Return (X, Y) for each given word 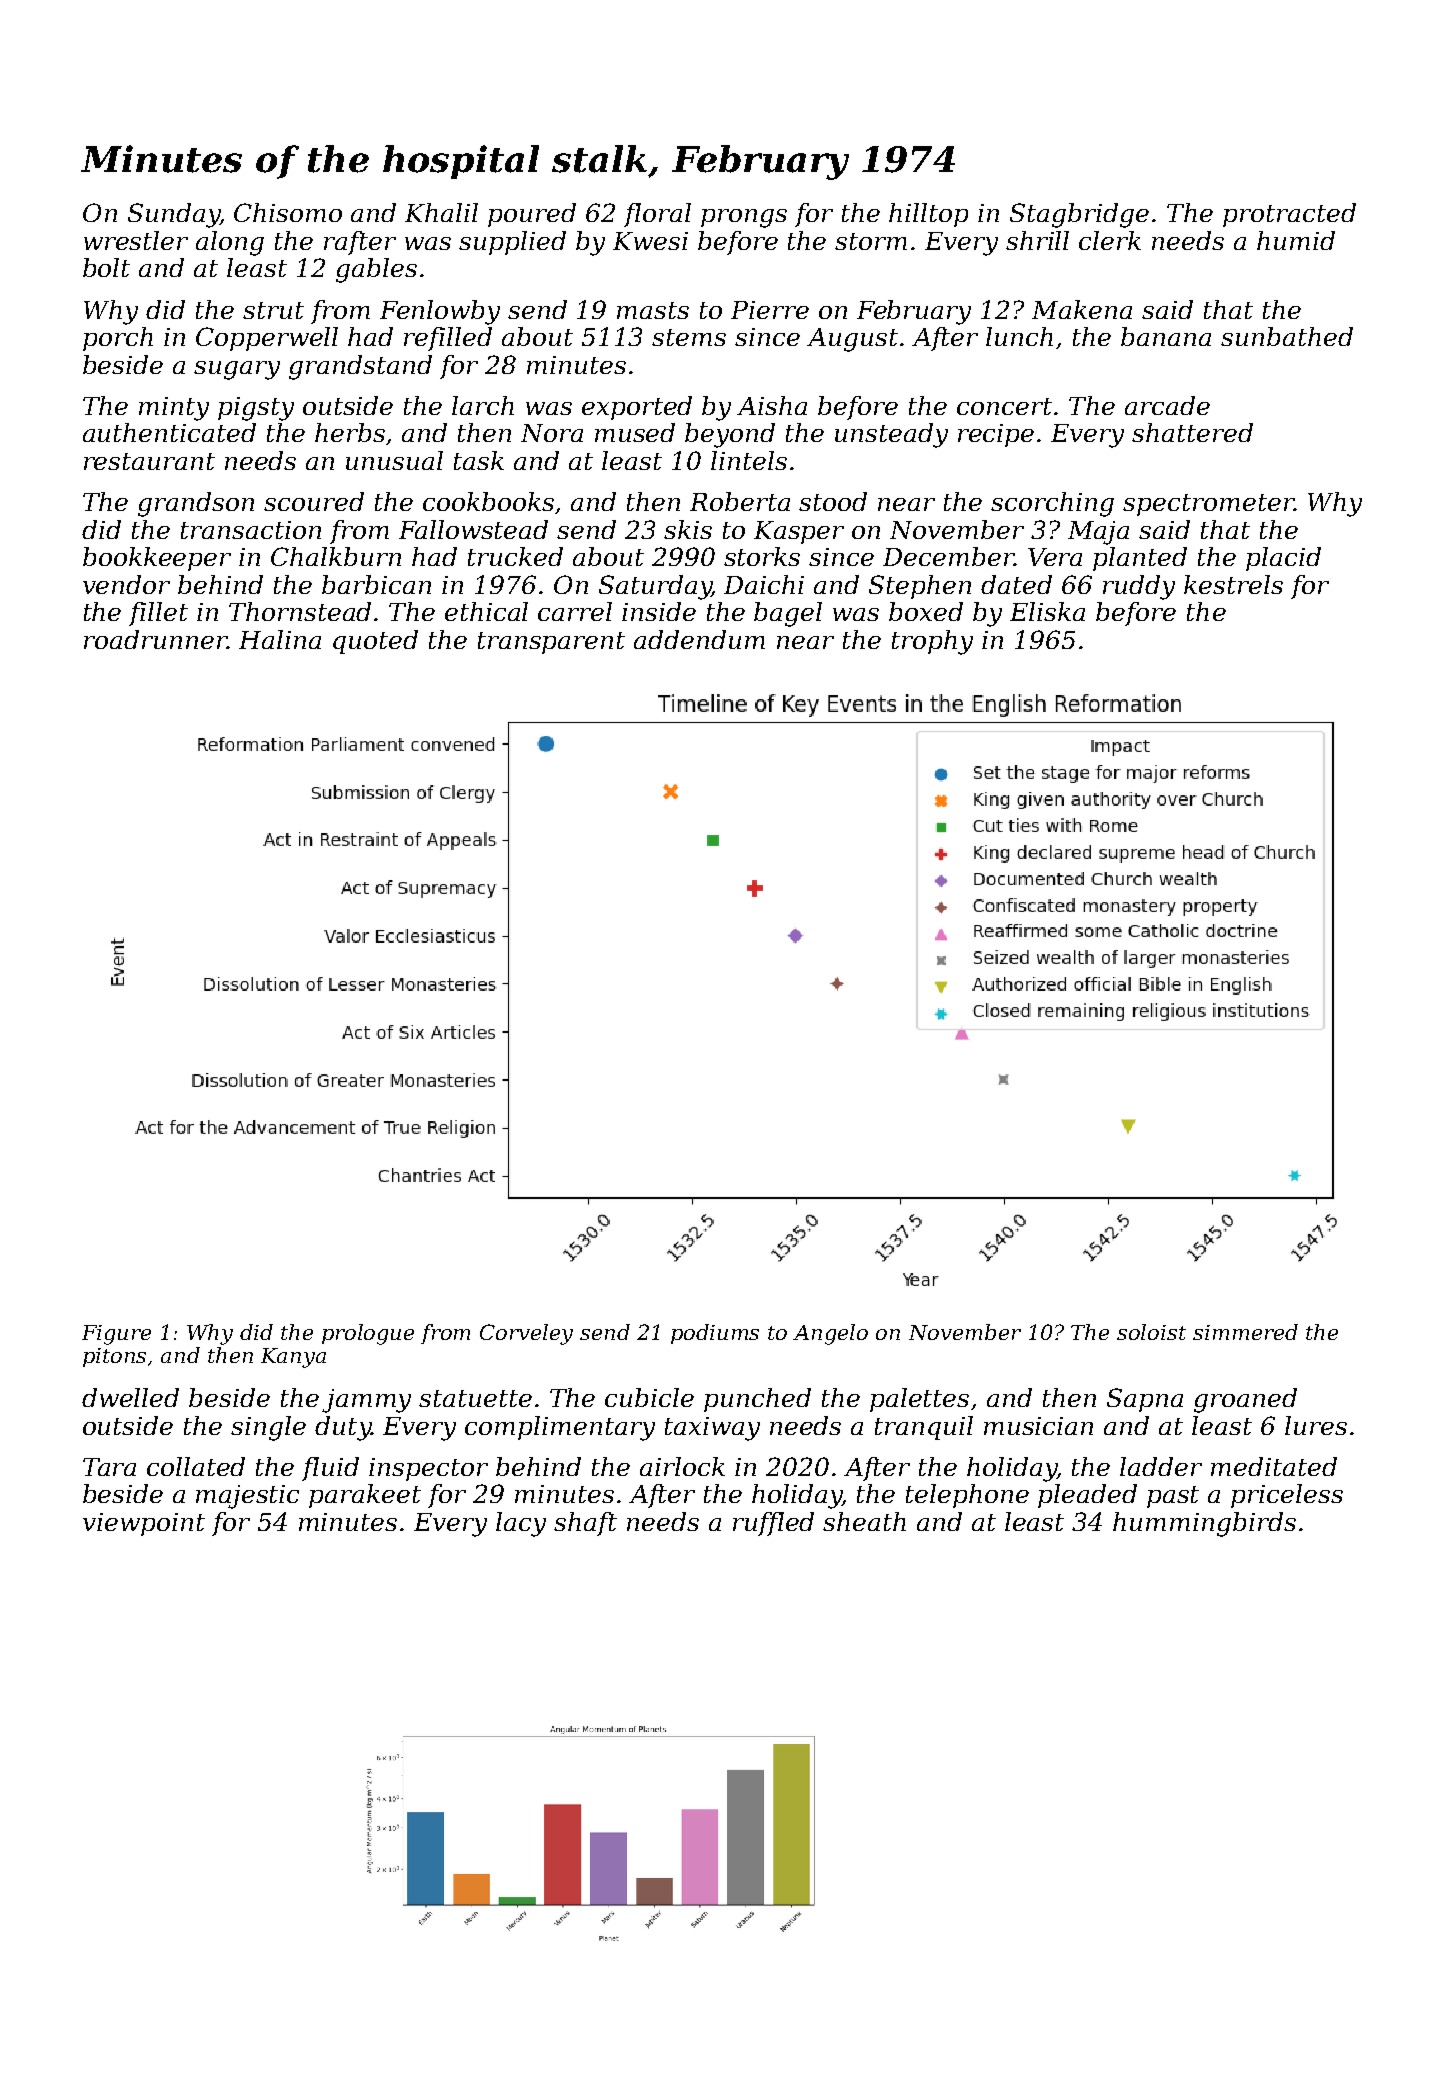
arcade (1167, 405)
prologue (368, 1334)
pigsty (256, 409)
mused (635, 432)
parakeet (365, 1496)
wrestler (136, 240)
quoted (375, 642)
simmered (1245, 1332)
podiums (715, 1334)
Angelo (830, 1334)
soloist (1151, 1332)
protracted (1289, 215)
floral (657, 215)
